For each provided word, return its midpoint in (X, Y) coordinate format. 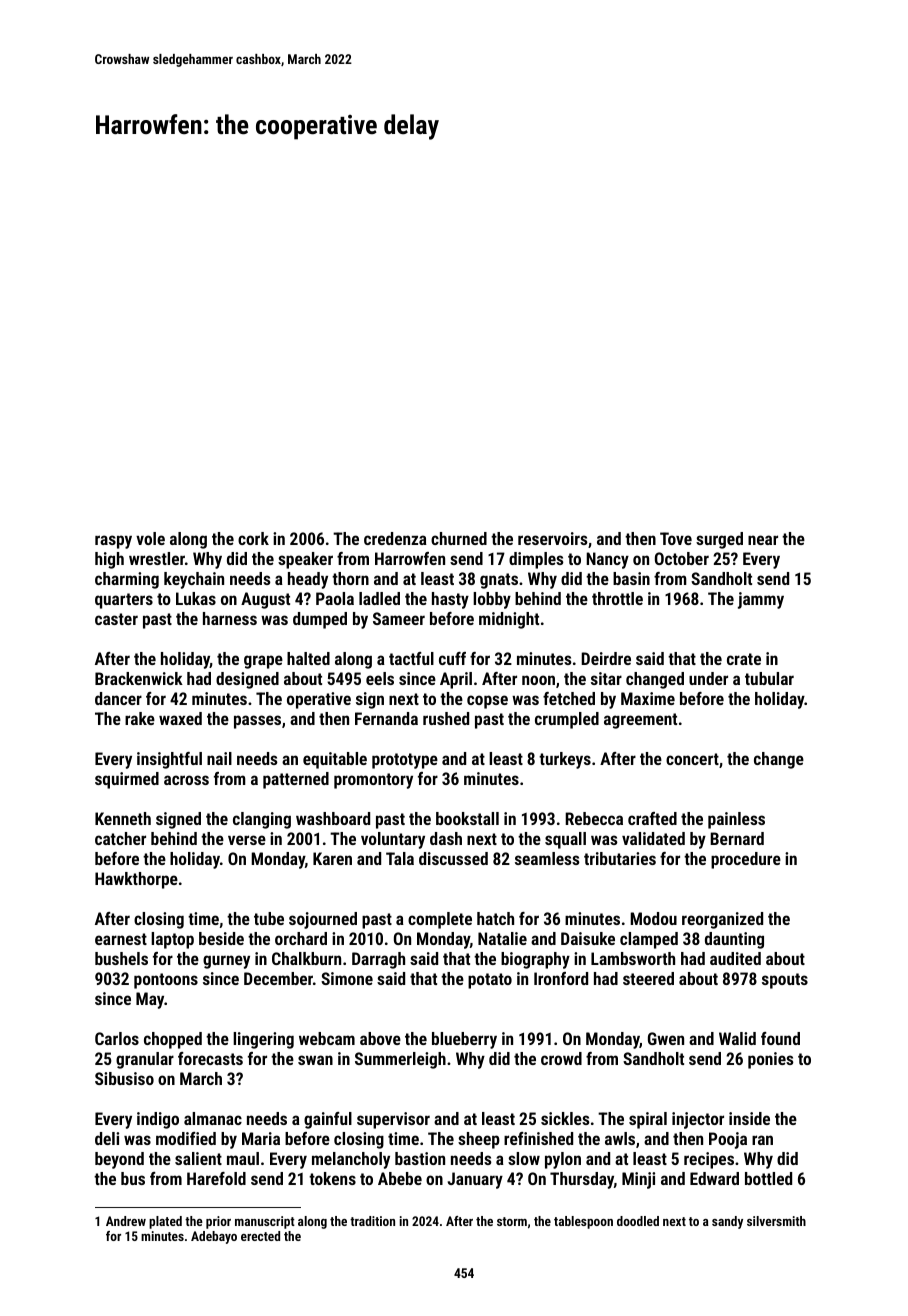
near (763, 540)
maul (243, 1158)
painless (736, 820)
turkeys (565, 760)
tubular (769, 678)
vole (150, 538)
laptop (172, 940)
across (186, 780)
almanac (213, 1118)
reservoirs (553, 538)
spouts (785, 981)
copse (487, 702)
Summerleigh (400, 1060)
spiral (648, 1120)
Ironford (561, 978)
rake (140, 718)
